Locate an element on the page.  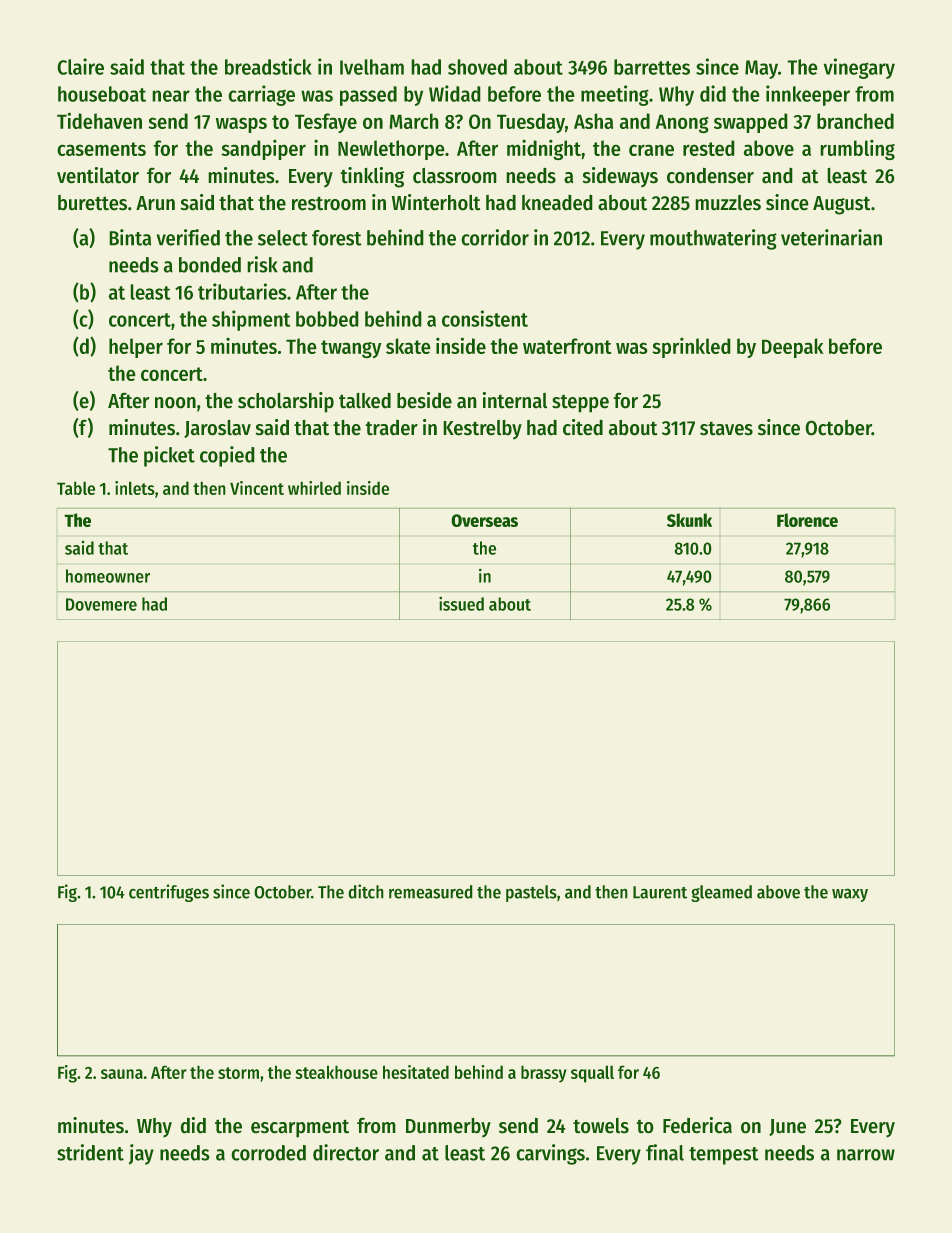
burettes is located at coordinates (92, 203).
